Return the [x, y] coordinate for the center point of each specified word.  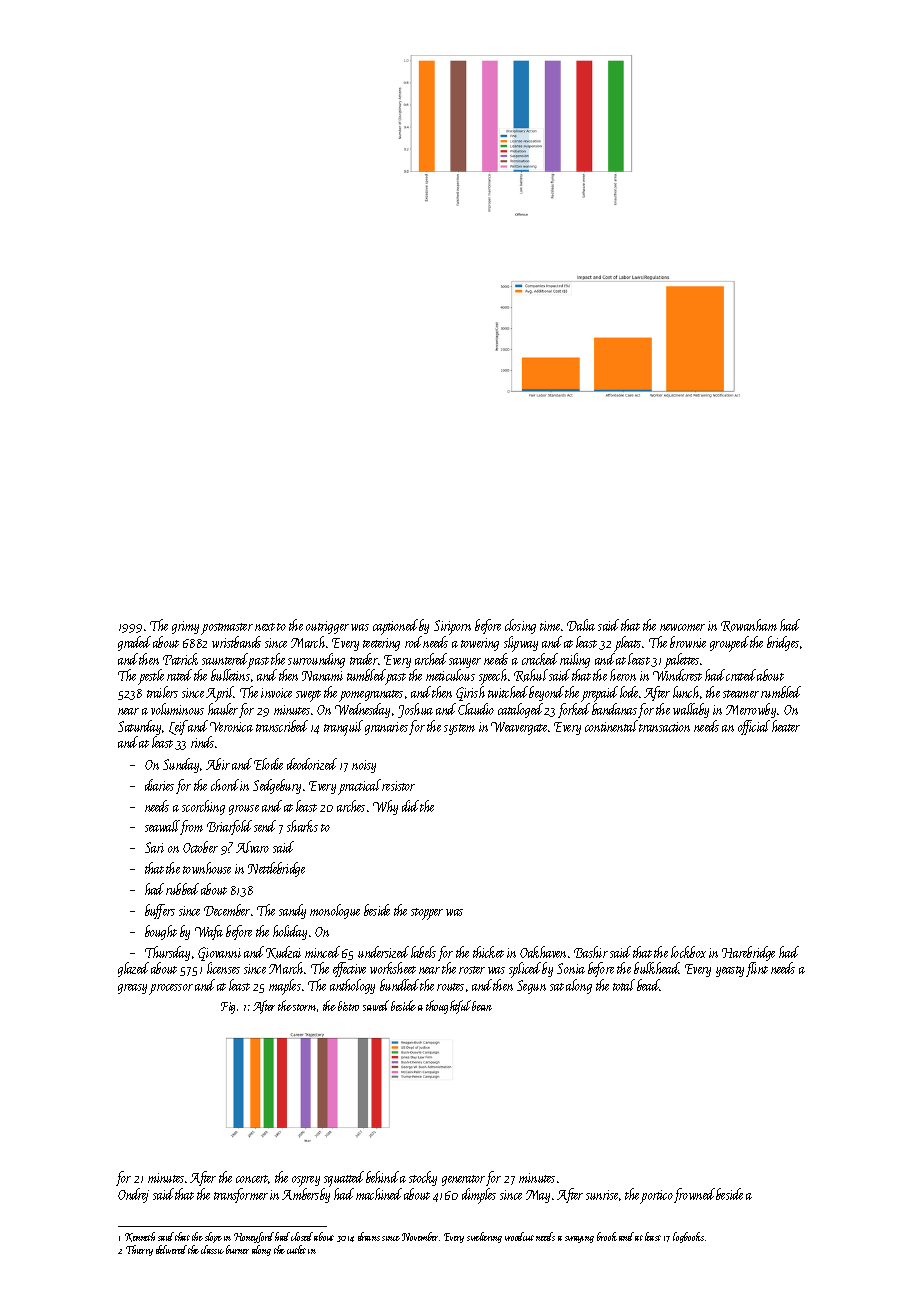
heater [786, 726]
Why [385, 807]
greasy [132, 989]
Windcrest [677, 675]
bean [482, 1006]
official [754, 727]
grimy [185, 627]
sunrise [603, 1195]
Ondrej [133, 1195]
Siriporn [452, 627]
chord [225, 785]
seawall [162, 826]
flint [757, 969]
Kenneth [140, 1237]
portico [657, 1196]
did [410, 806]
